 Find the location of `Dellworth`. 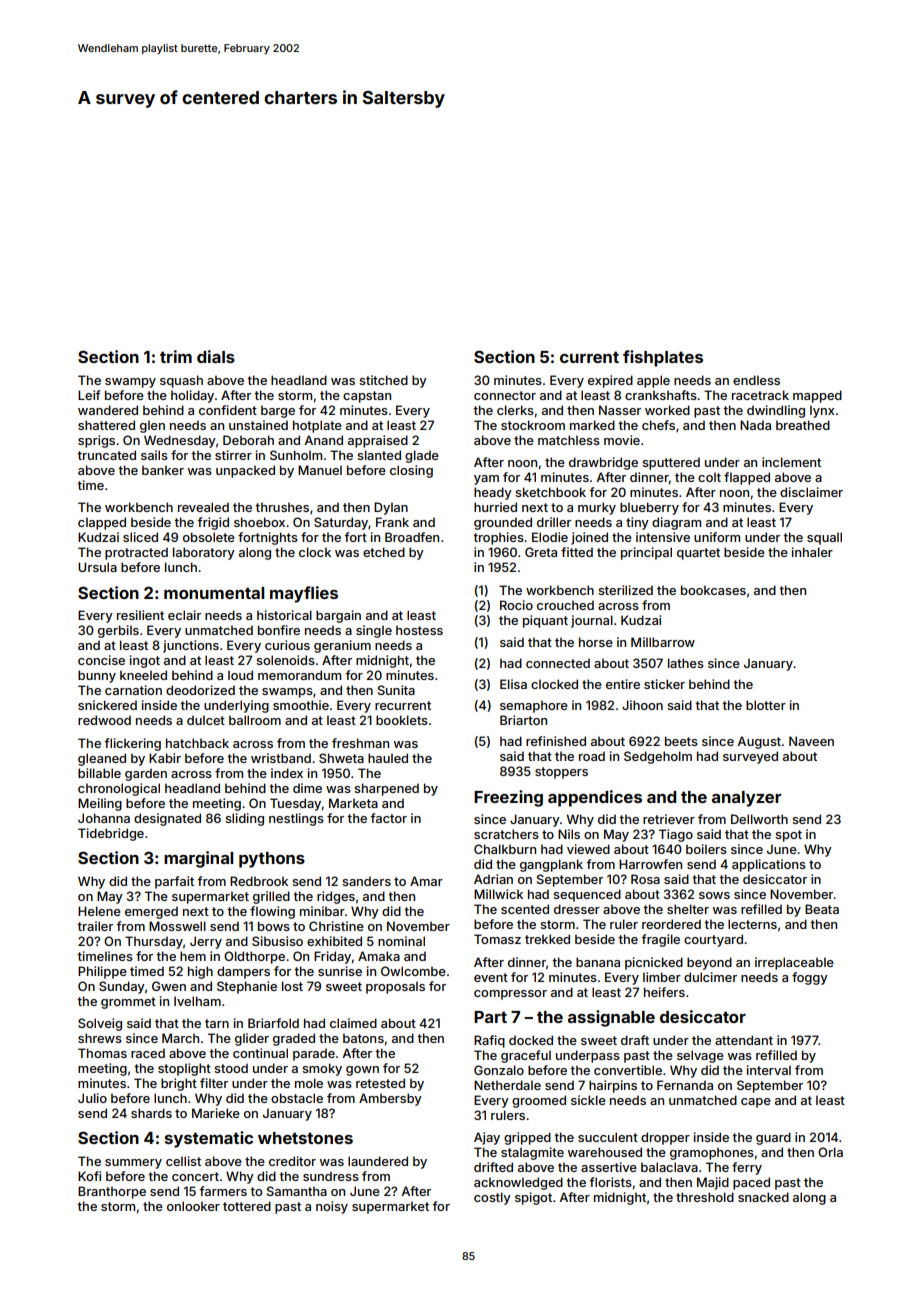

Dellworth is located at coordinates (759, 819).
